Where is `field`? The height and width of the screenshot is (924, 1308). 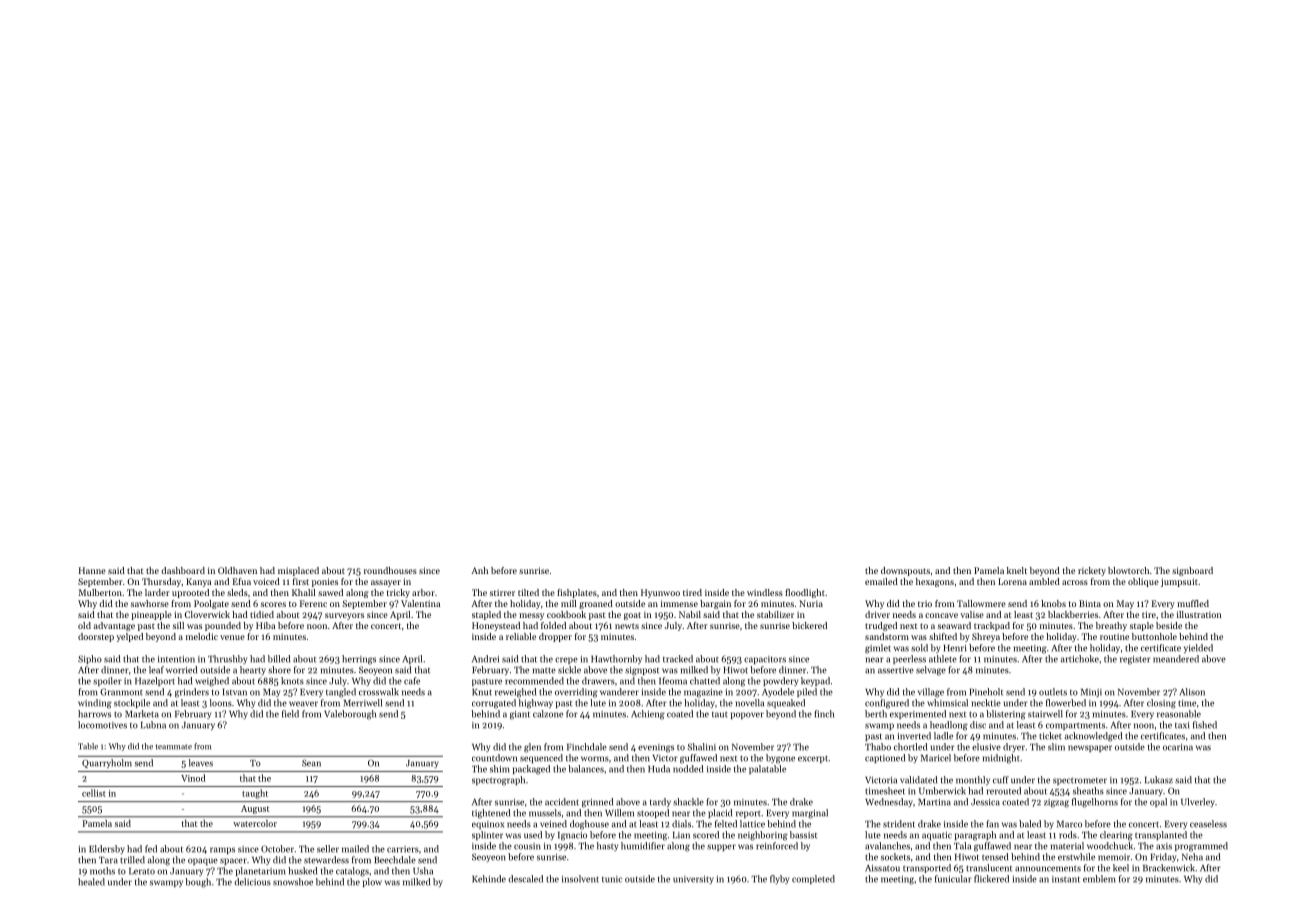 field is located at coordinates (290, 714).
